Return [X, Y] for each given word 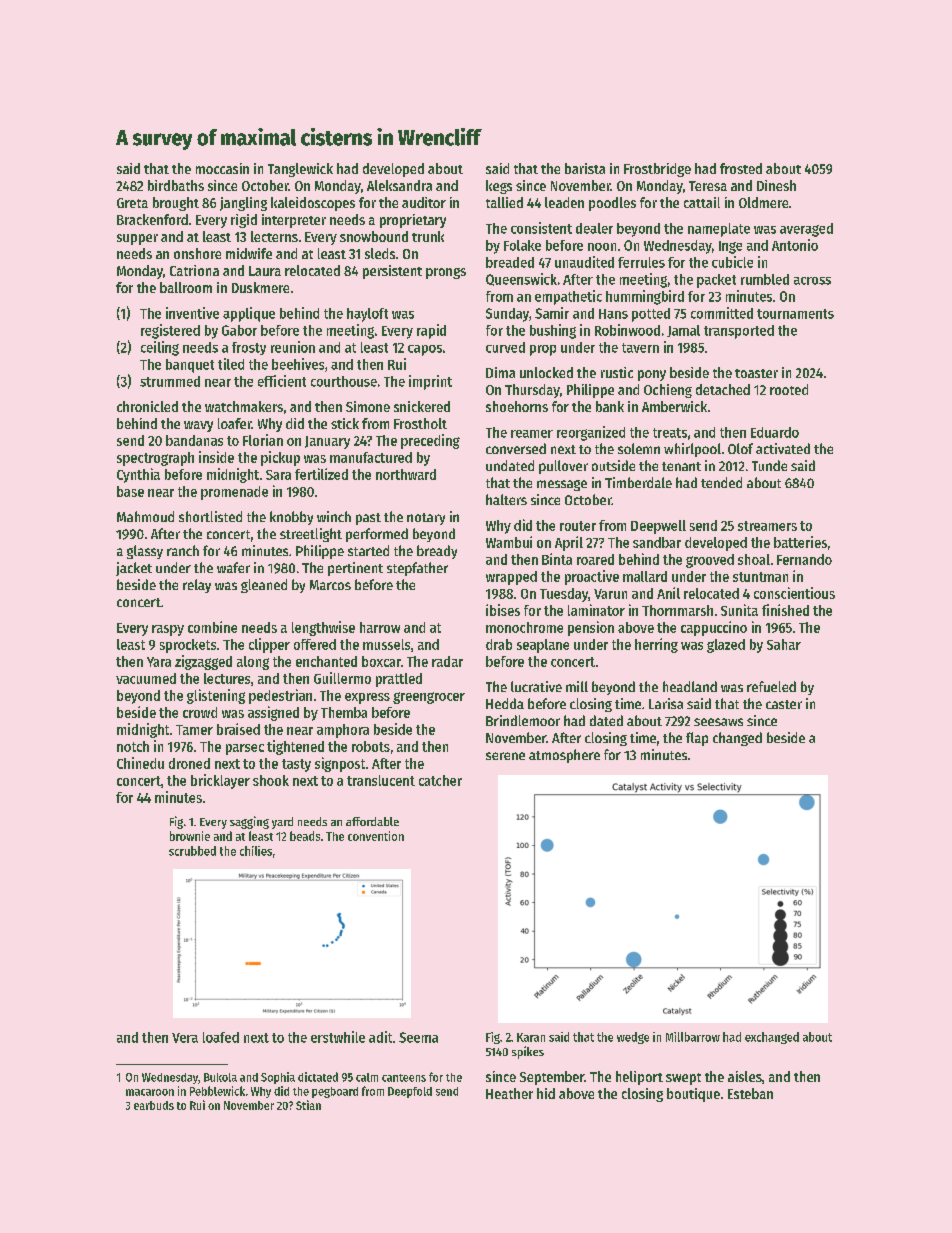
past [368, 519]
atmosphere [564, 756]
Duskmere [260, 287]
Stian [308, 1105]
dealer [594, 228]
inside [216, 457]
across [812, 281]
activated [783, 448]
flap [697, 739]
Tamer [194, 730]
